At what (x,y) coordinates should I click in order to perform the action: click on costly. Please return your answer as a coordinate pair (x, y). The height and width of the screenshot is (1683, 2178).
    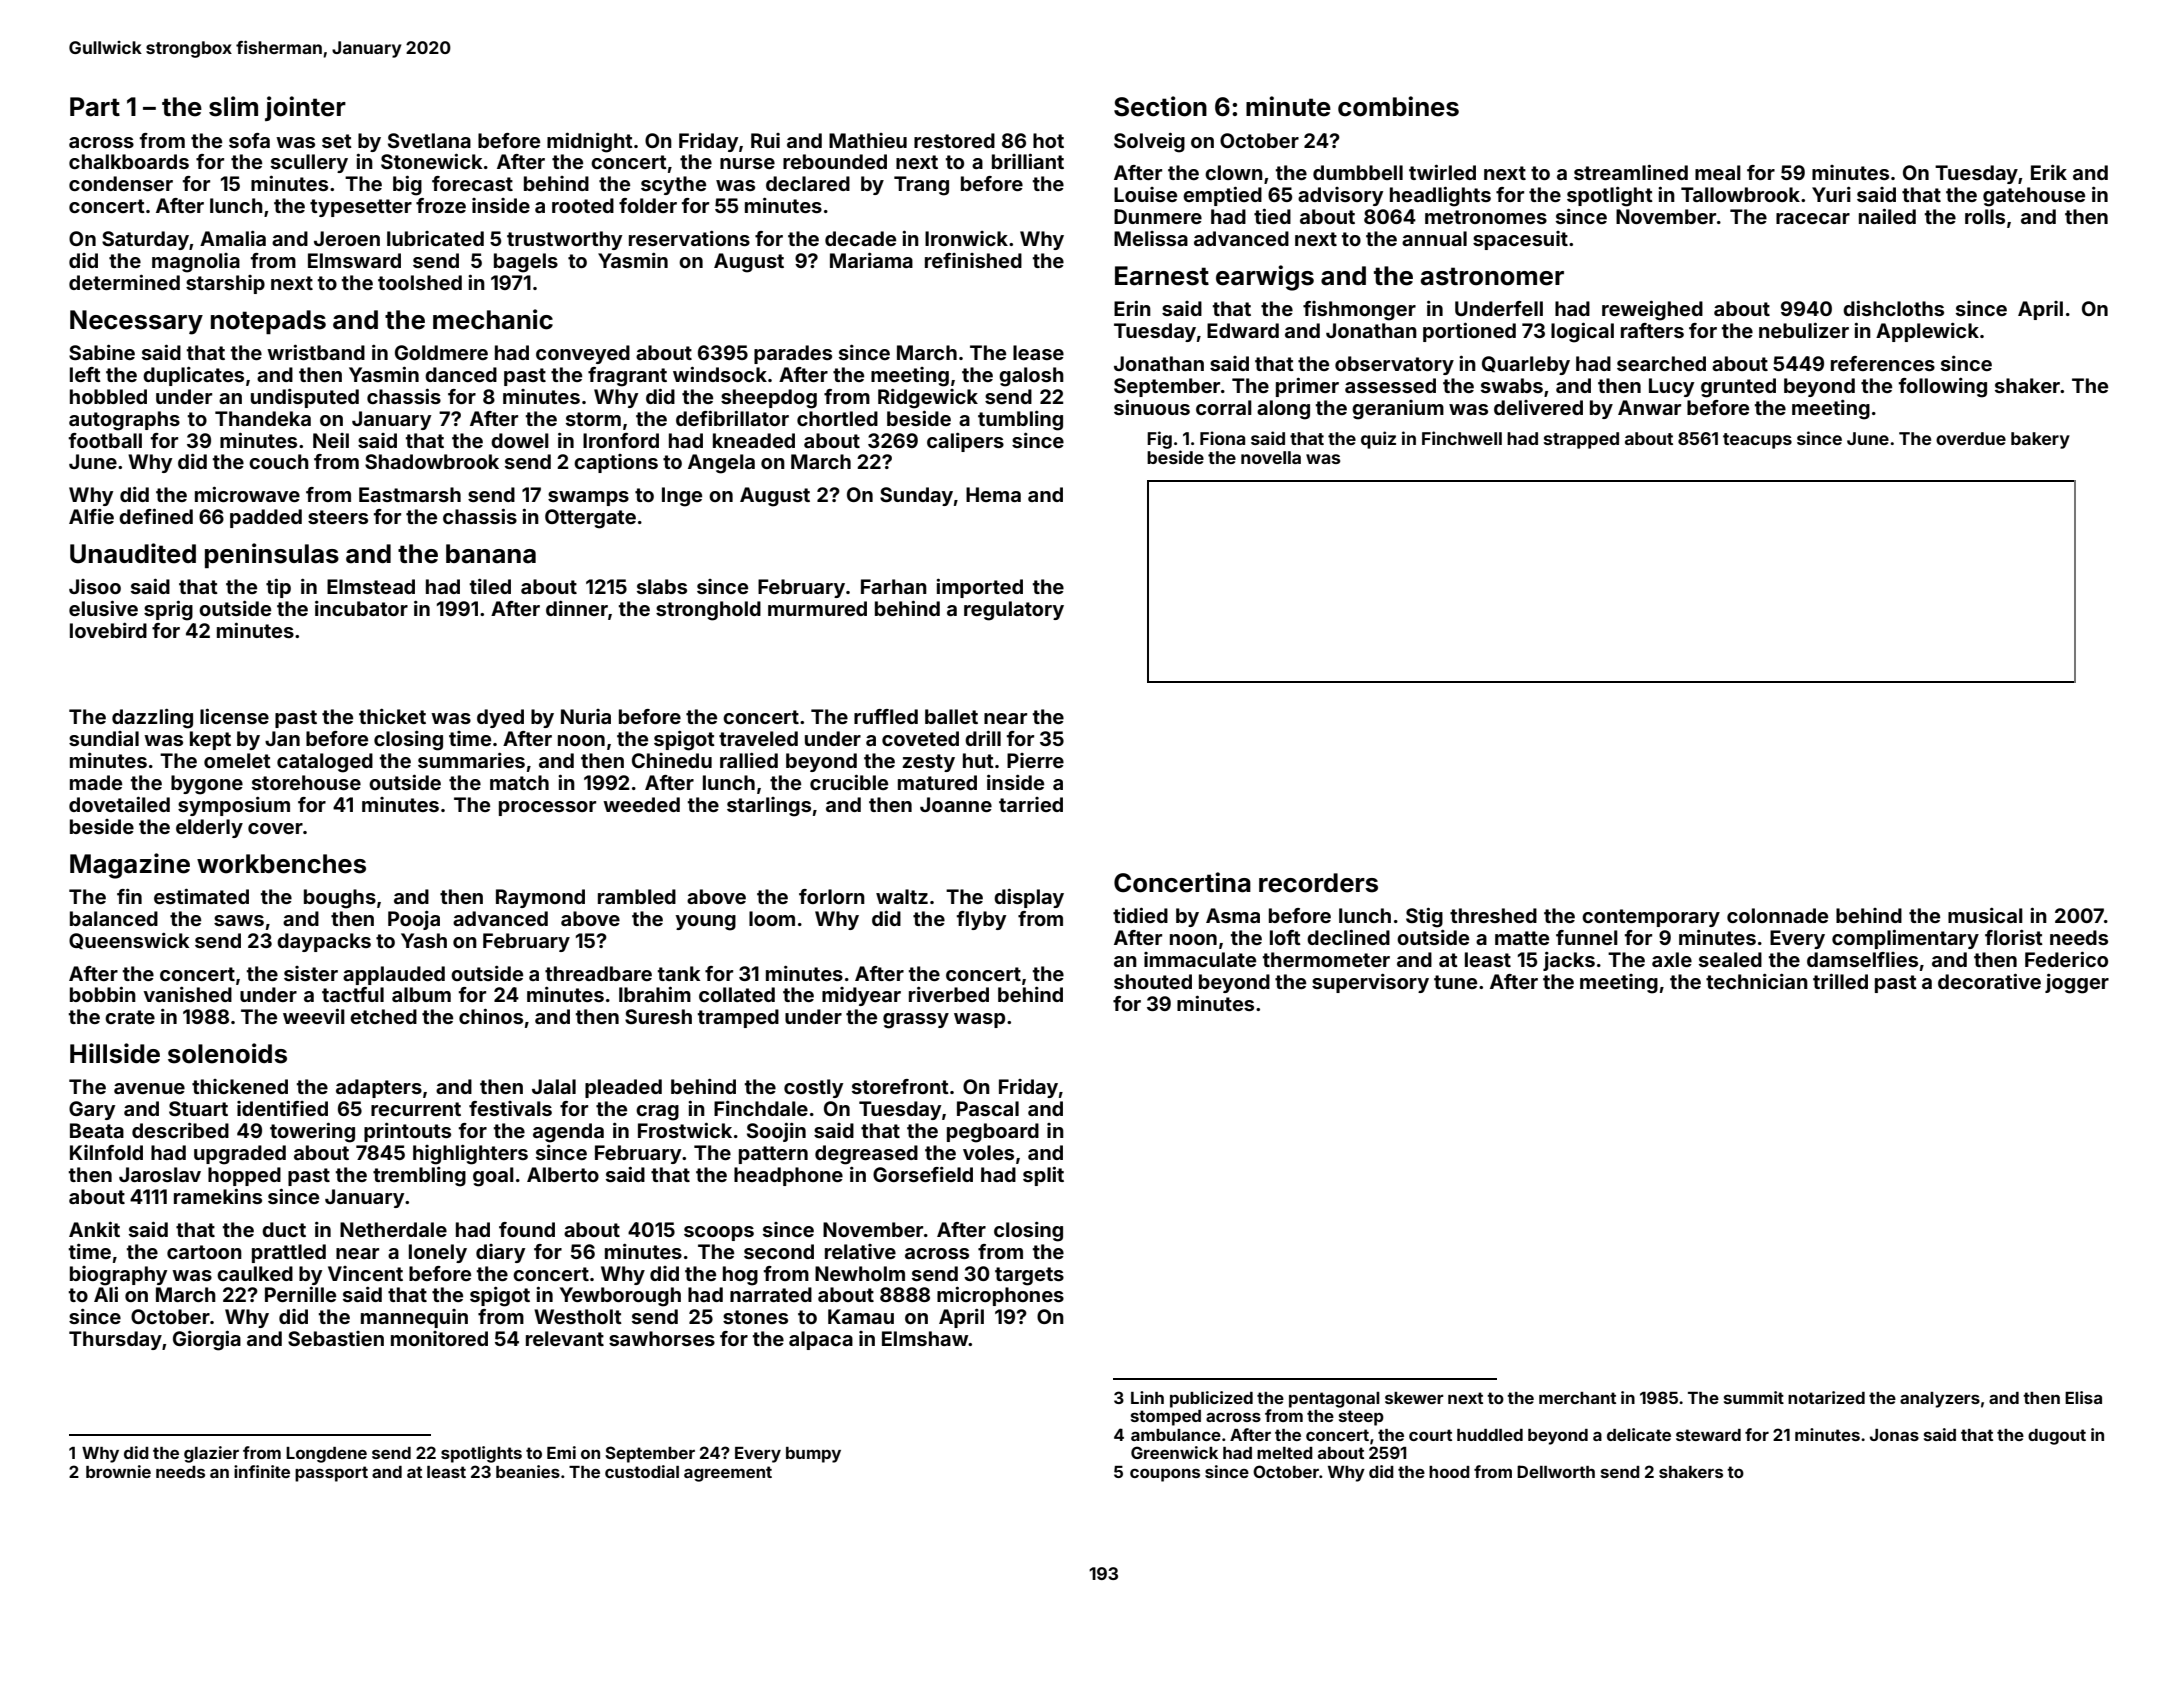
    Looking at the image, I should click on (813, 1088).
